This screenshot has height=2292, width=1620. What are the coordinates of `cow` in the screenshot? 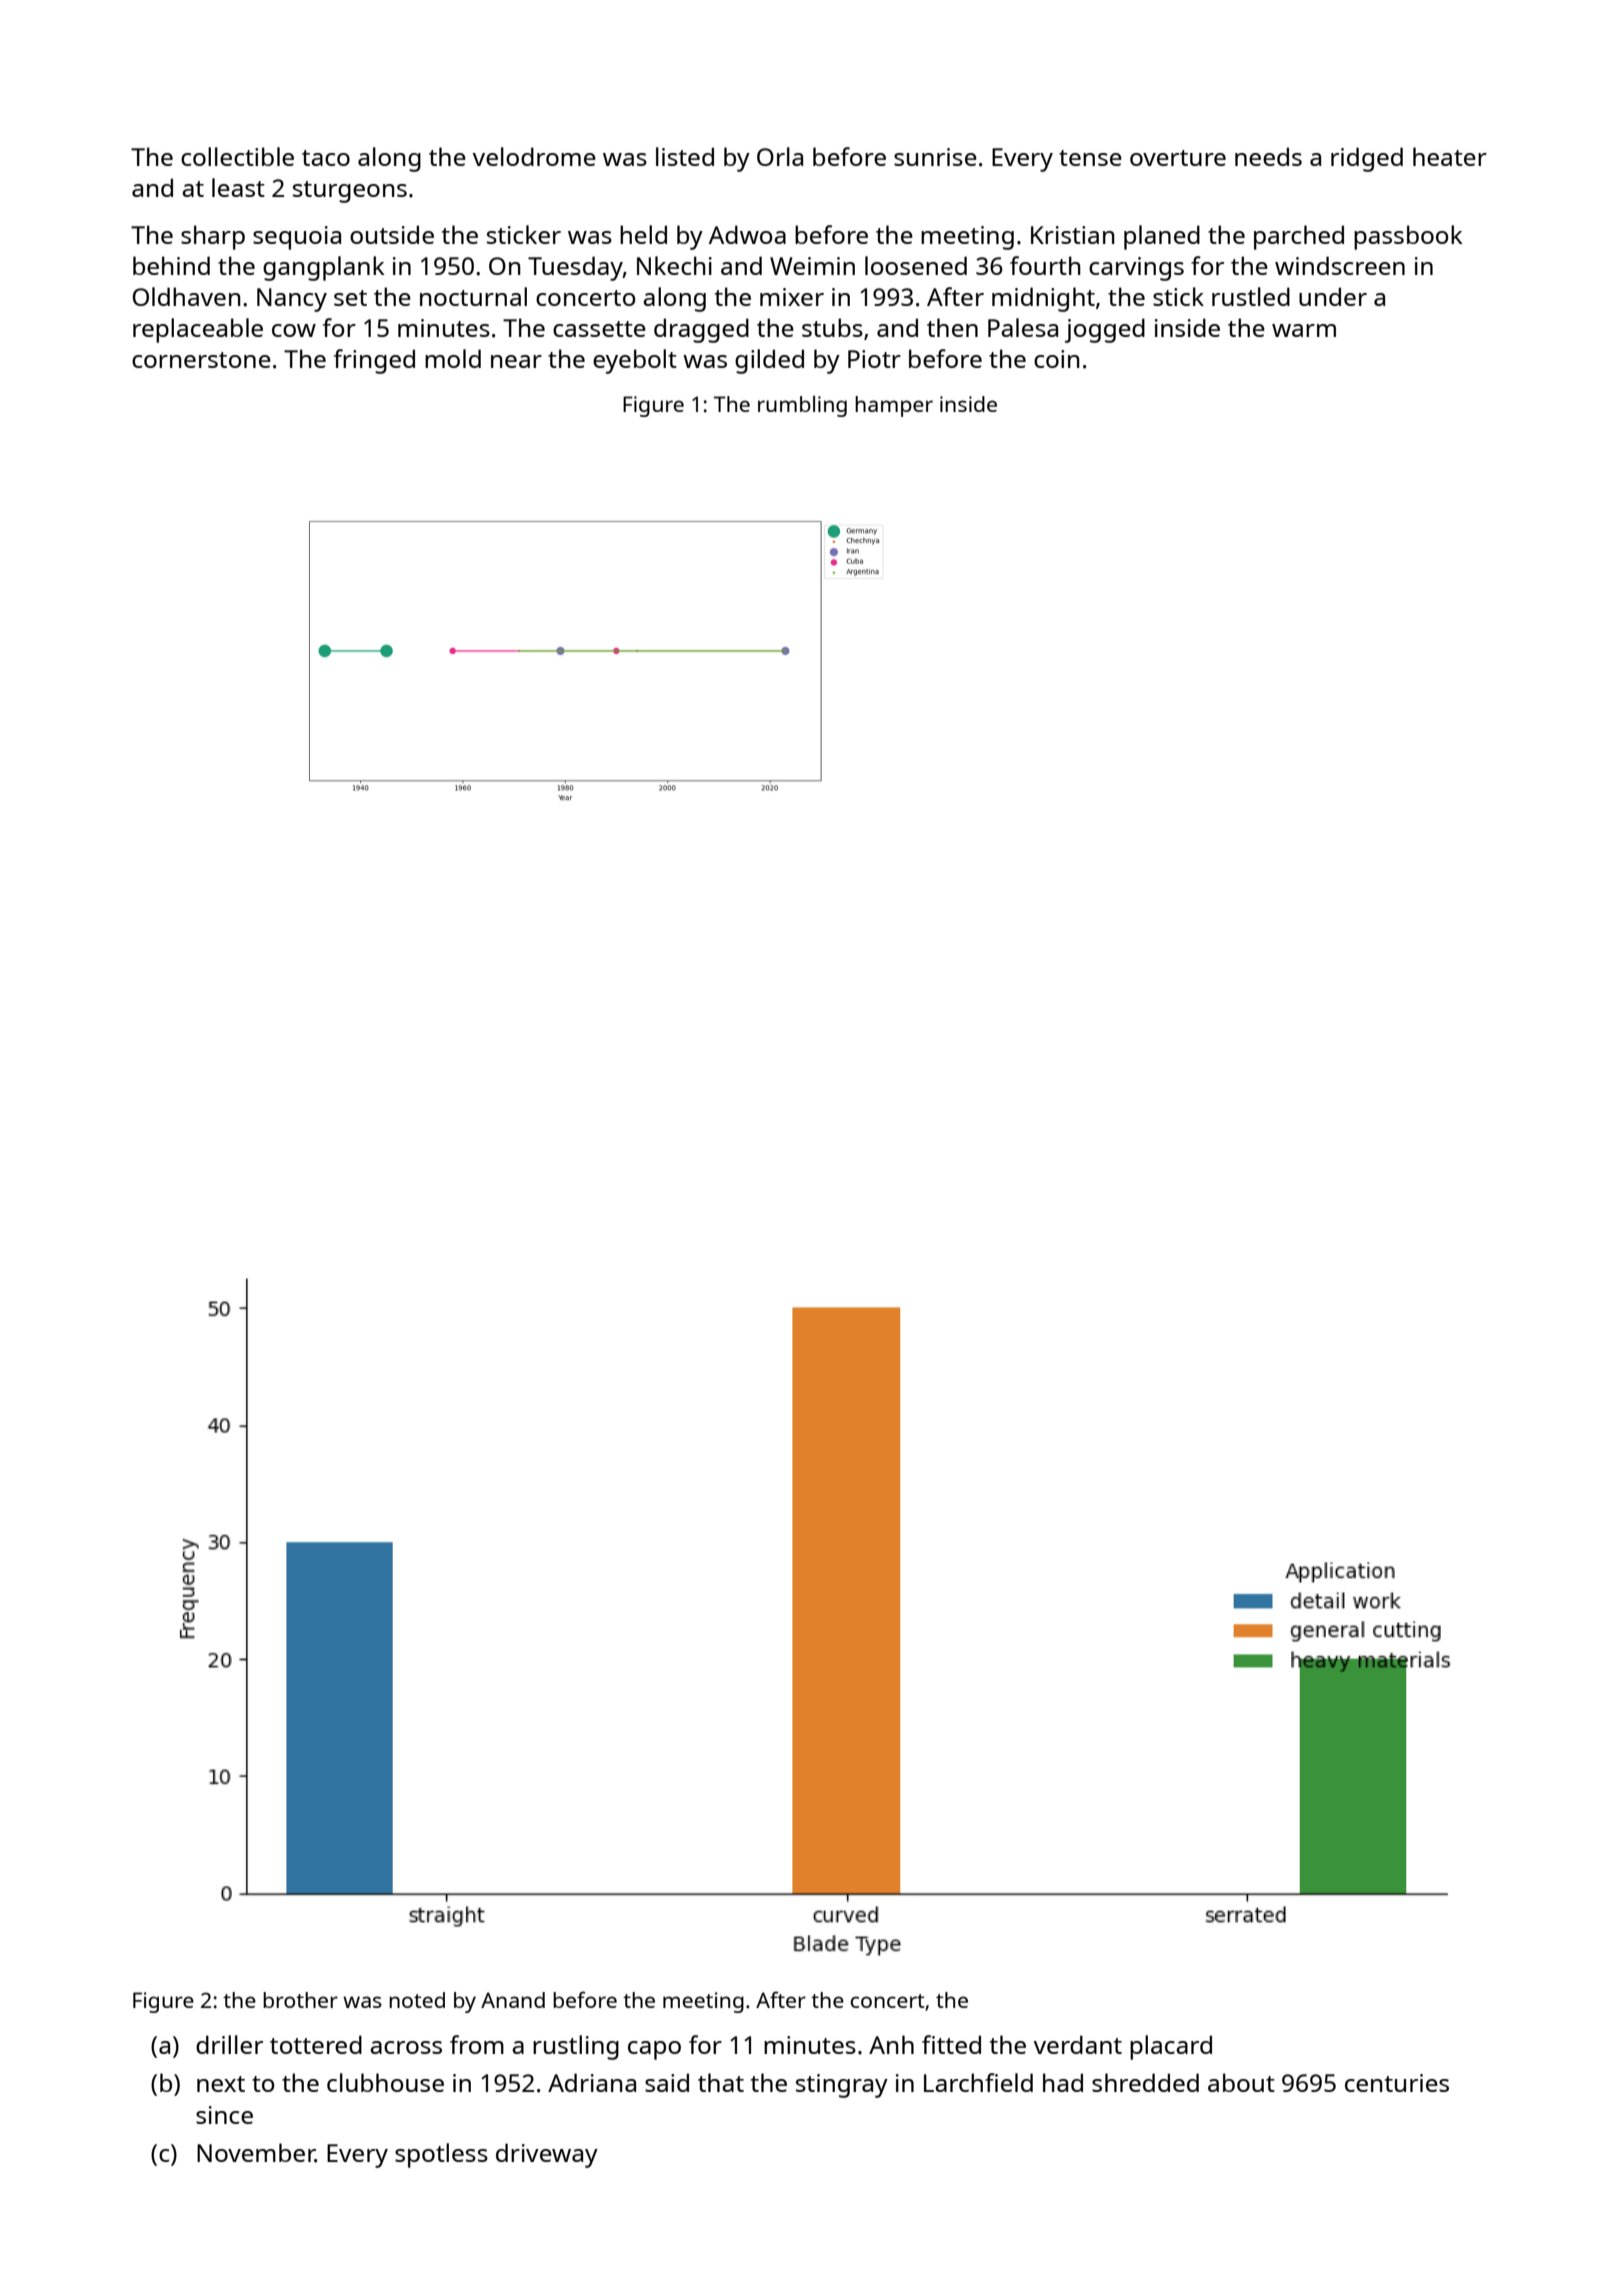 It's located at (294, 330).
